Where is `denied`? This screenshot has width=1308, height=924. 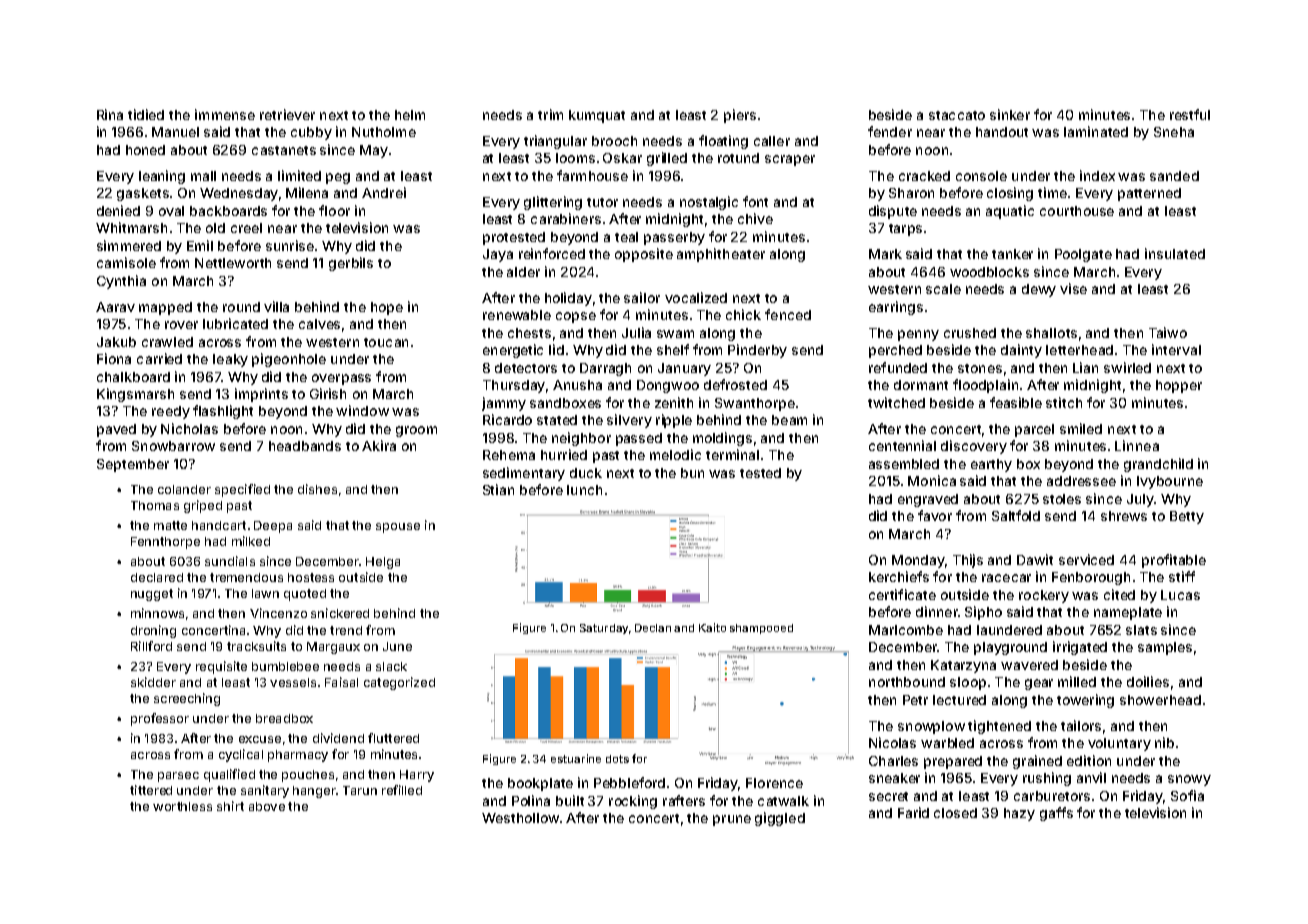
denied is located at coordinates (118, 210).
